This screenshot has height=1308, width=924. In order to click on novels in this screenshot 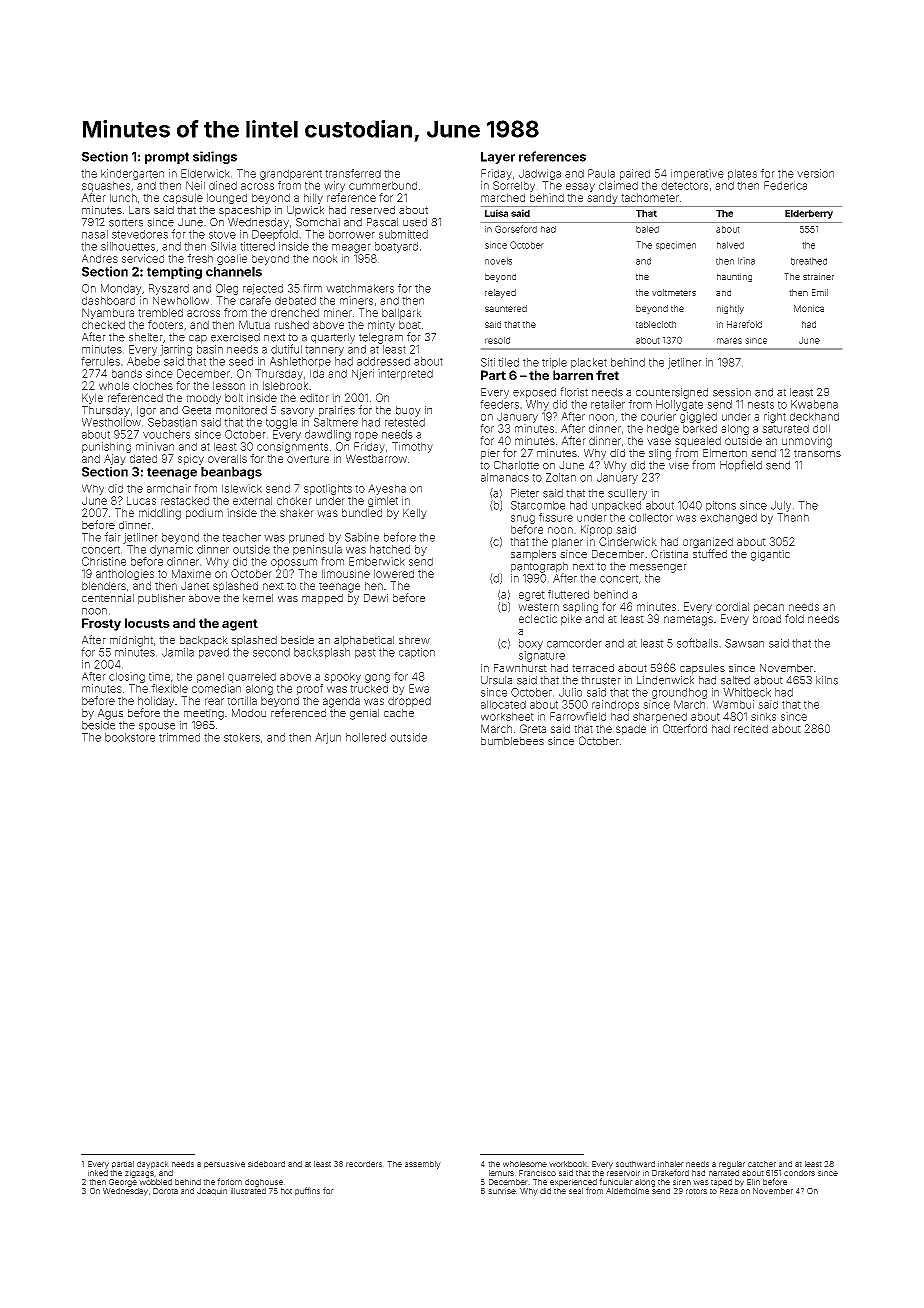, I will do `click(498, 261)`.
